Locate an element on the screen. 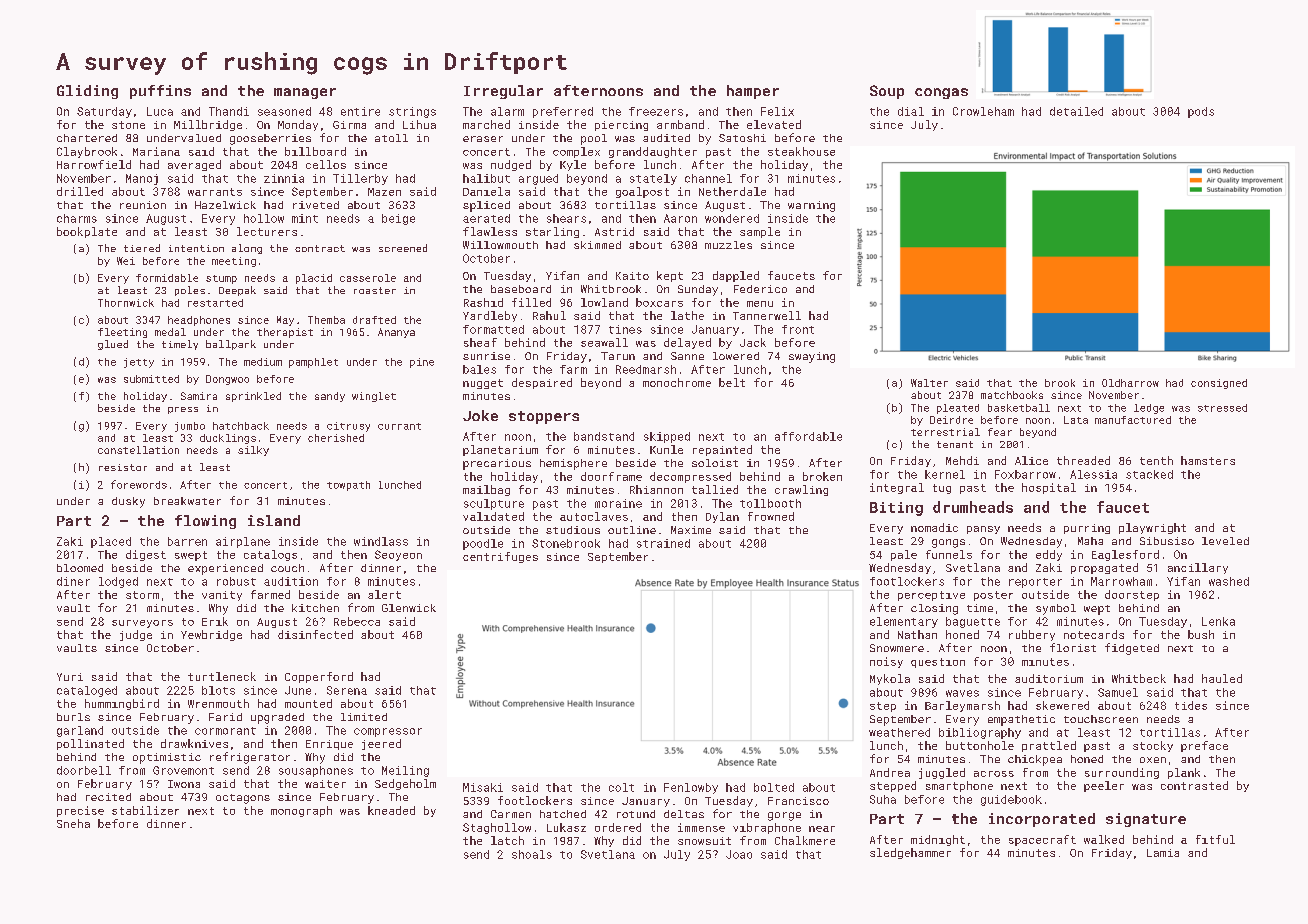 Image resolution: width=1308 pixels, height=924 pixels. purring is located at coordinates (1087, 529).
